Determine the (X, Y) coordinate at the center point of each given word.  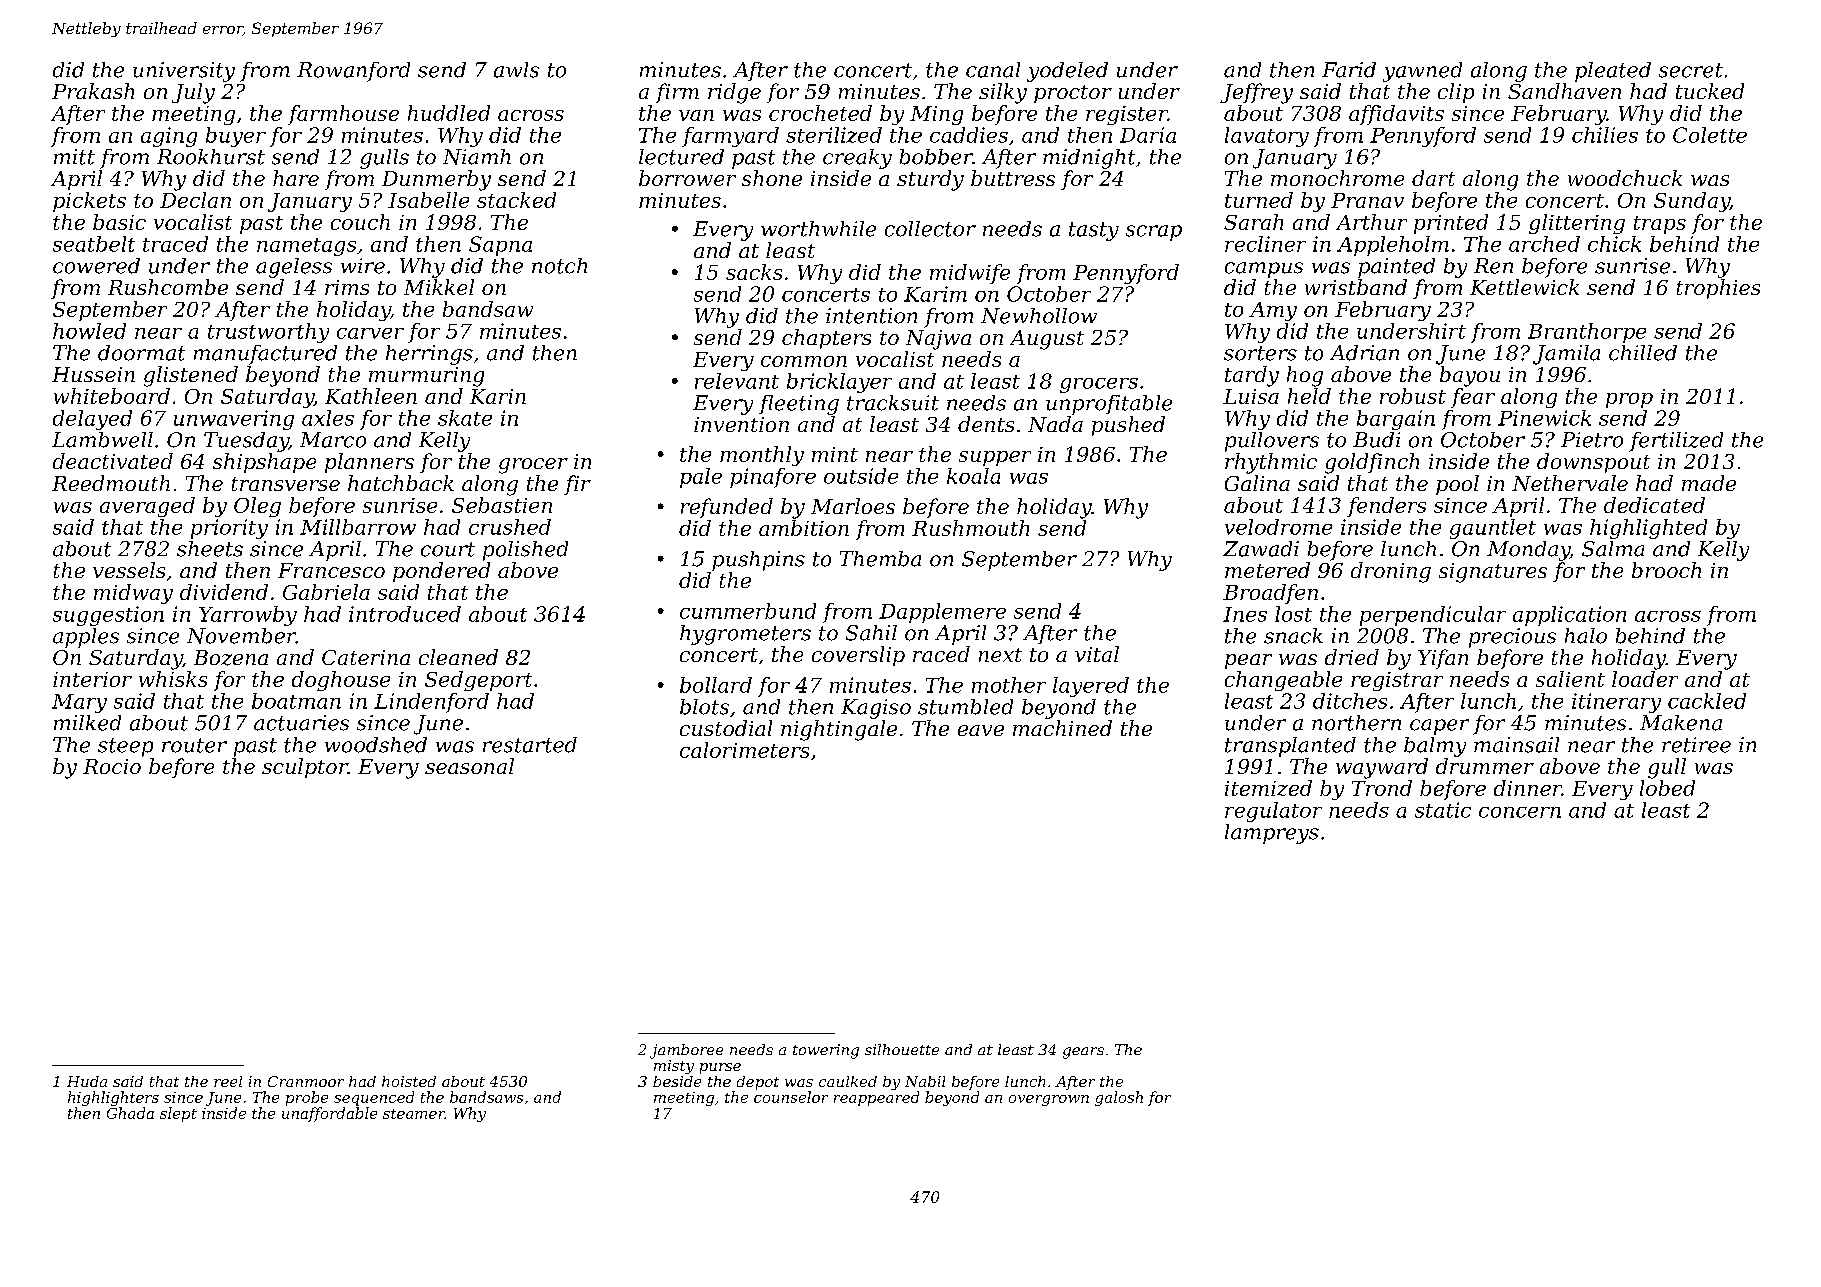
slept (178, 1114)
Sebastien (502, 505)
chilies (1605, 135)
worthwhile (818, 229)
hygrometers (745, 635)
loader (1645, 679)
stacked (516, 200)
